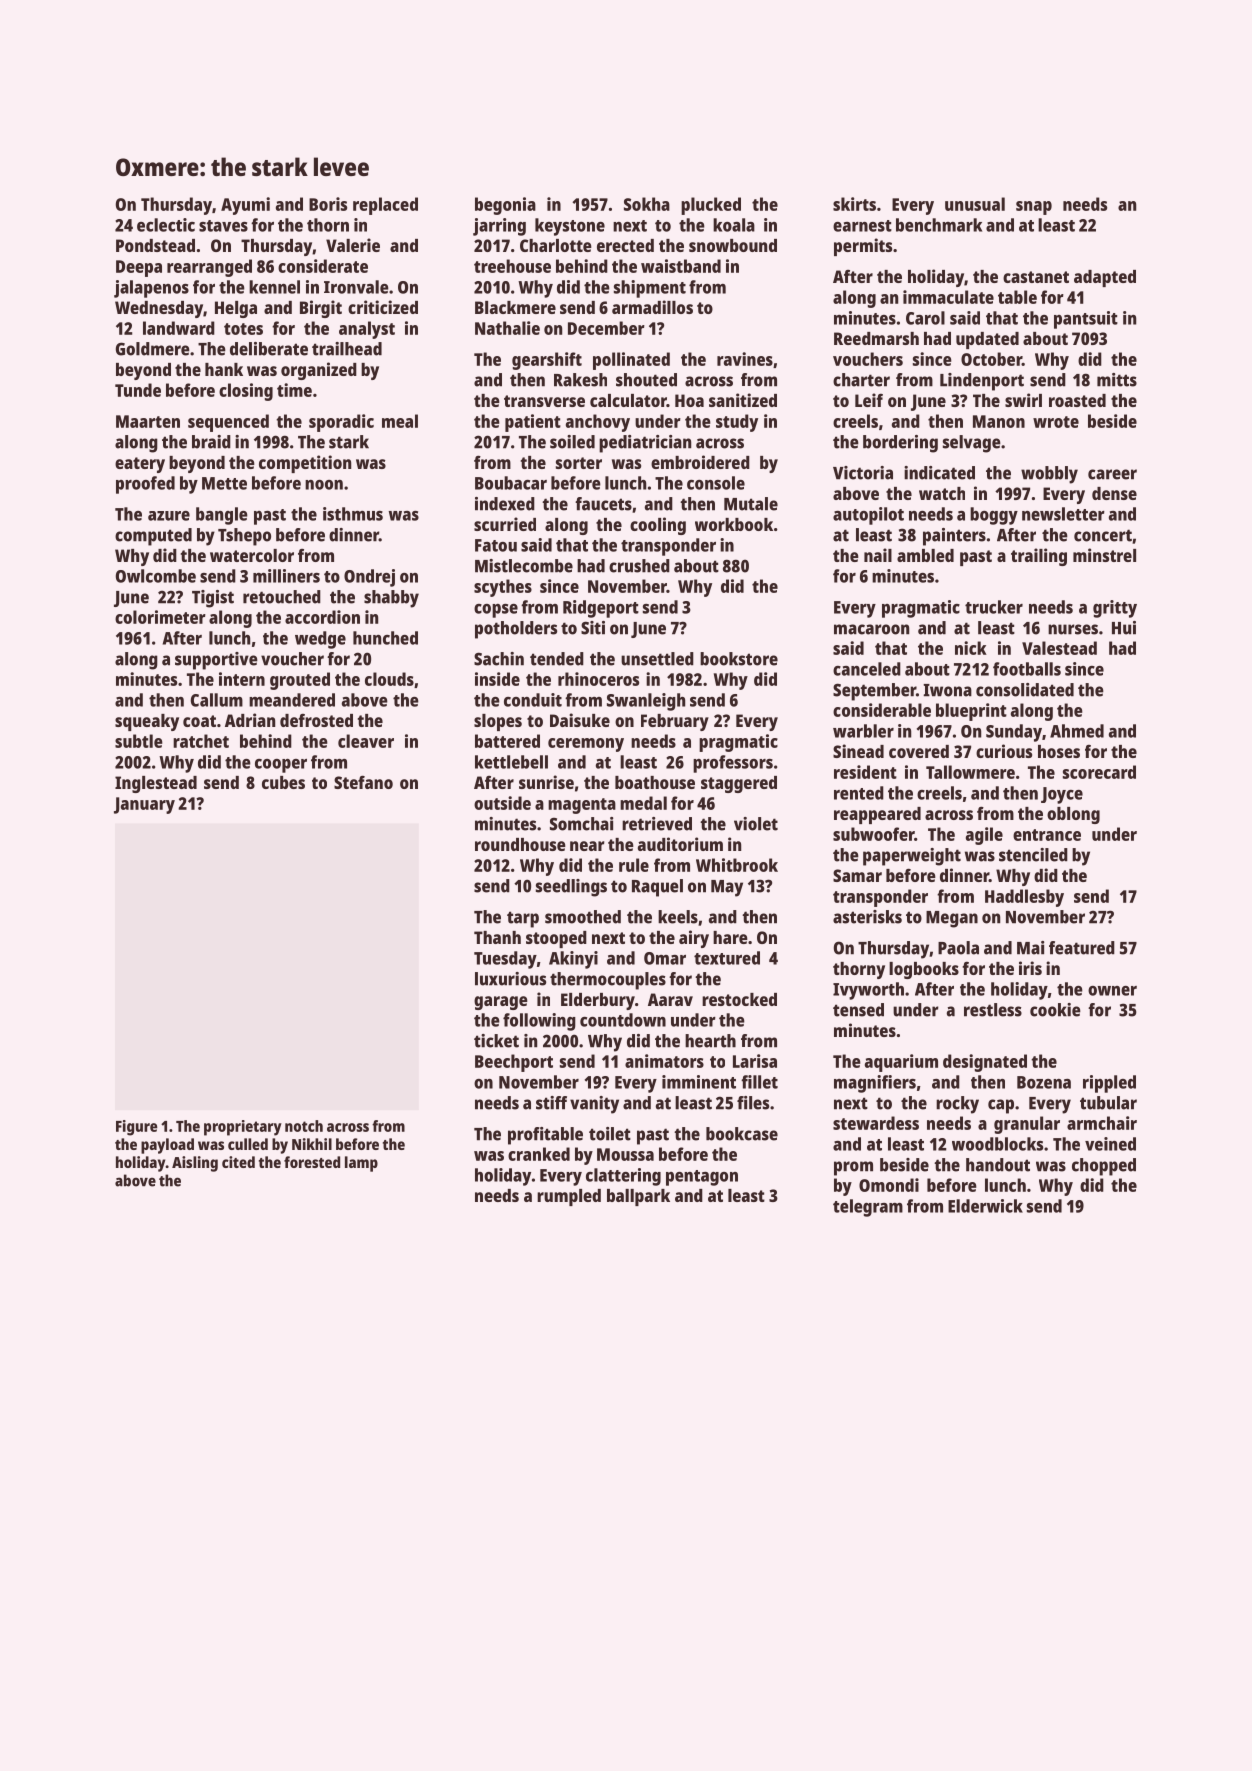 Image resolution: width=1252 pixels, height=1771 pixels. What do you see at coordinates (569, 1197) in the document?
I see `rumpled` at bounding box center [569, 1197].
